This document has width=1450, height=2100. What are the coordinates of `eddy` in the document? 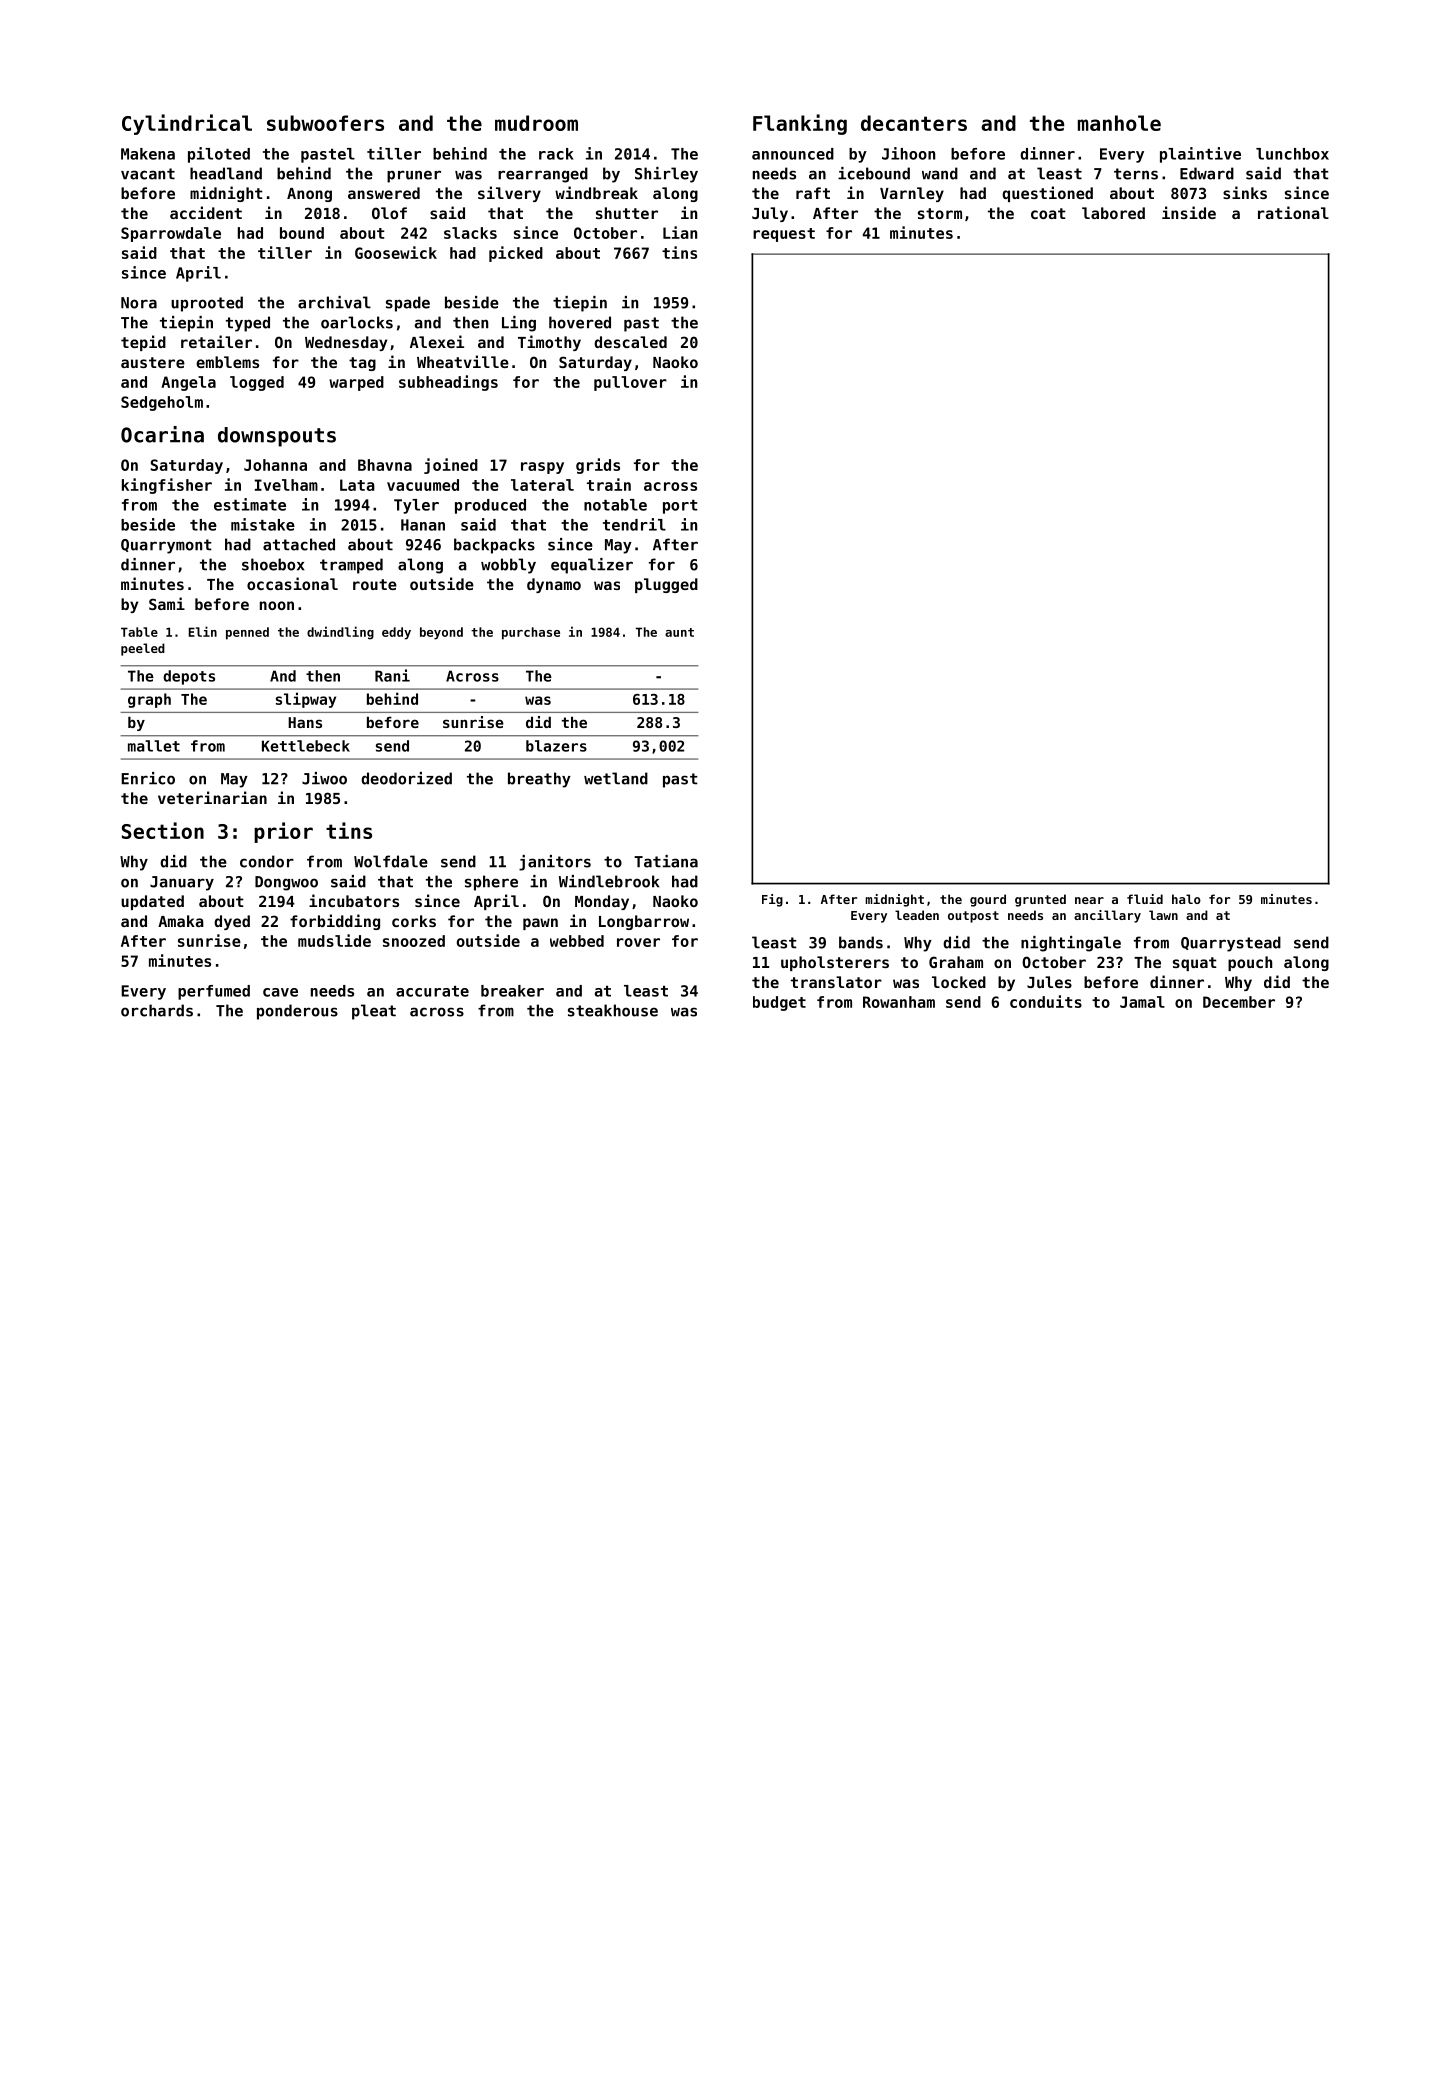 It's located at (396, 633).
